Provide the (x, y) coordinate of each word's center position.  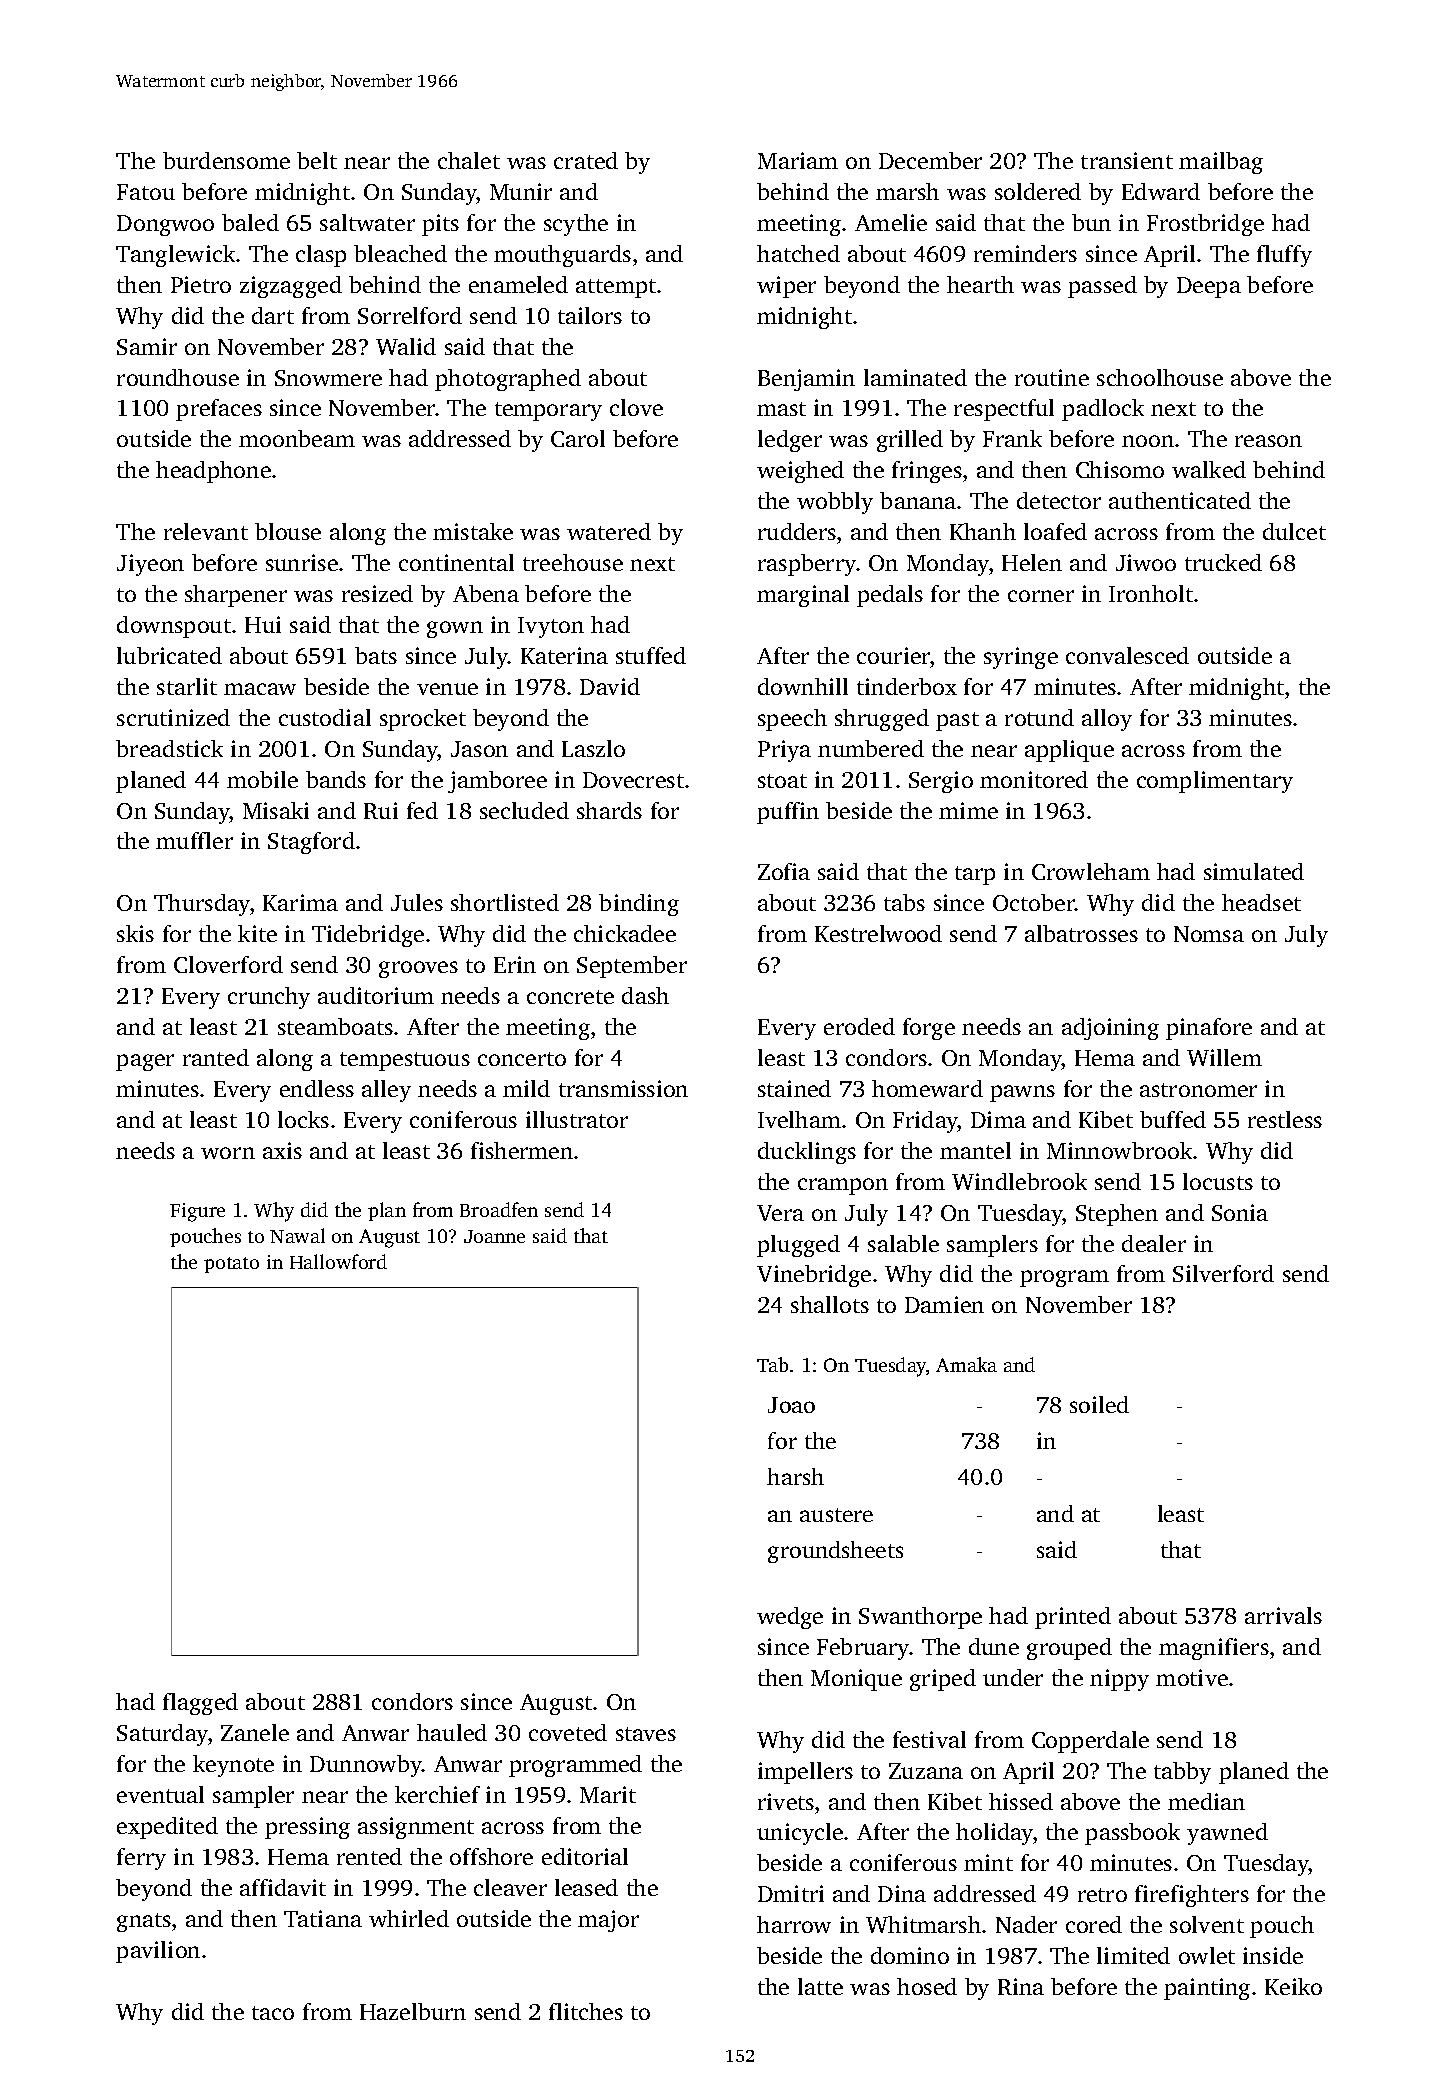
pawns (1022, 1093)
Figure (197, 1212)
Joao (791, 1405)
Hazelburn (413, 2011)
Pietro (201, 284)
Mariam (798, 160)
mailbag (1221, 163)
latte (820, 1986)
